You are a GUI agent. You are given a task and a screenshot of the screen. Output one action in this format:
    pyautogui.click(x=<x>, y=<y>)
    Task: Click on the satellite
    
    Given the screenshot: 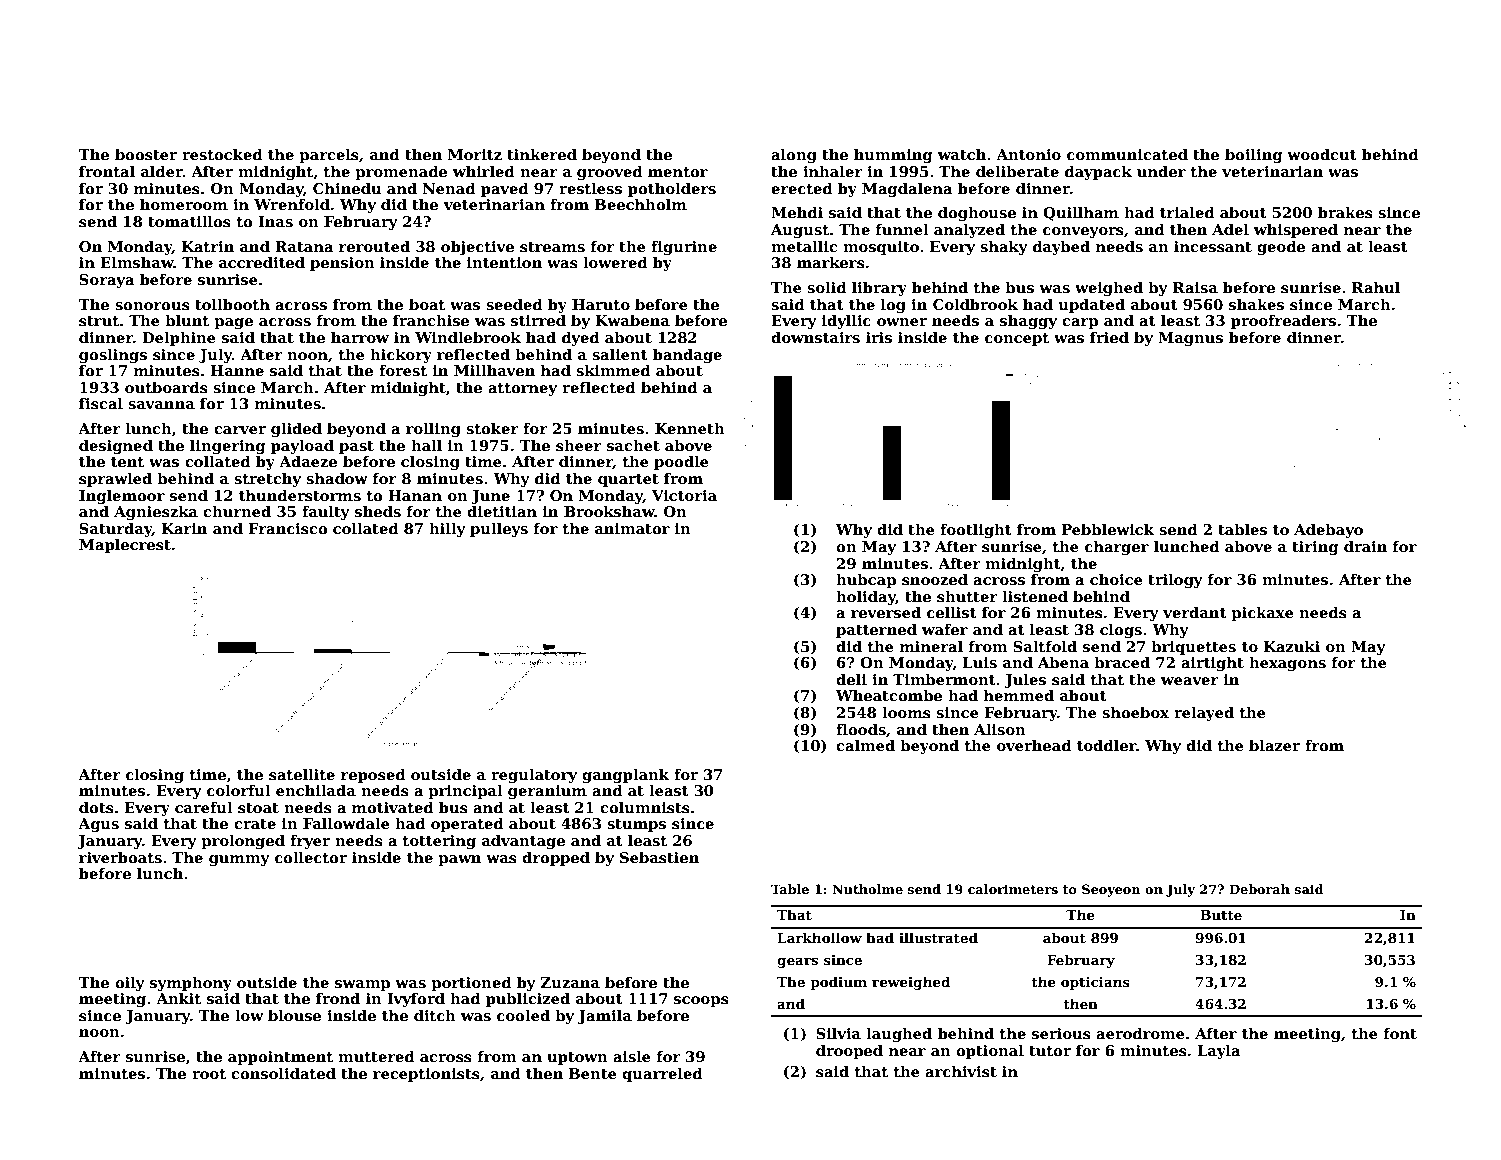 What is the action you would take?
    pyautogui.click(x=302, y=774)
